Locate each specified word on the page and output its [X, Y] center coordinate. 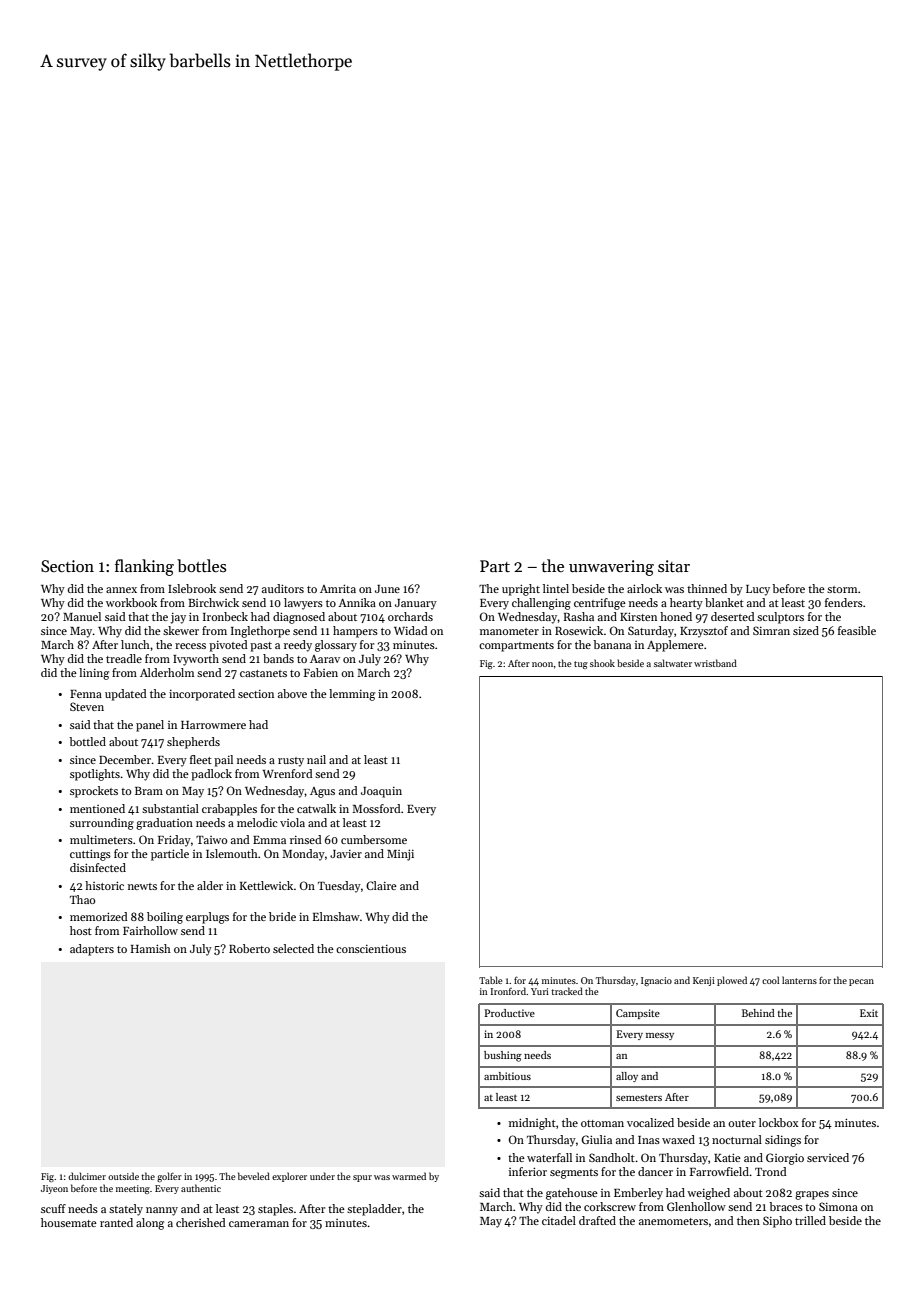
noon [543, 664]
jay [178, 618]
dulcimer [87, 1176]
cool [770, 980]
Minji [400, 855]
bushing [503, 1056]
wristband [715, 663]
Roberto [249, 948]
